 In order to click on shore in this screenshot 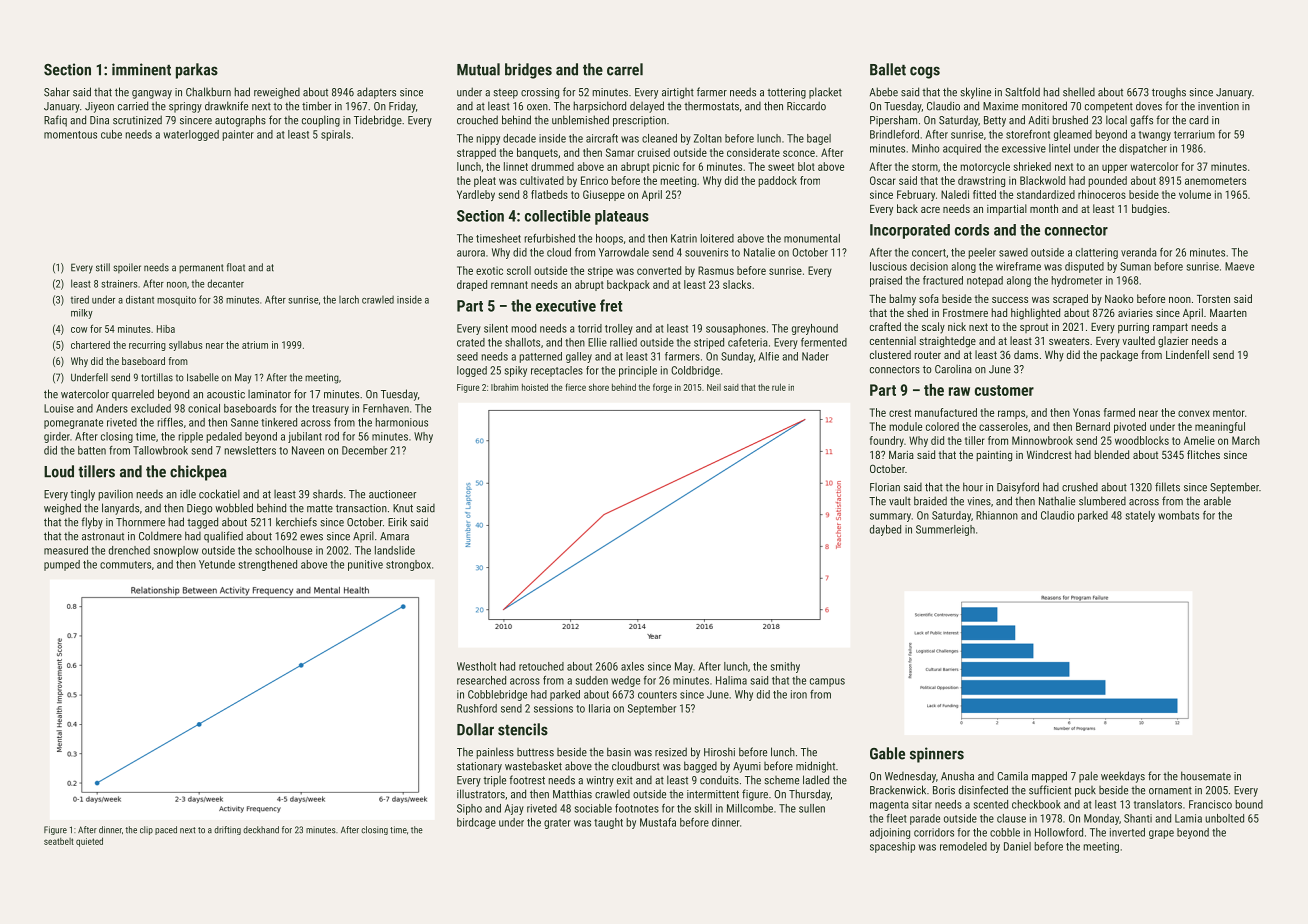, I will do `click(599, 387)`.
